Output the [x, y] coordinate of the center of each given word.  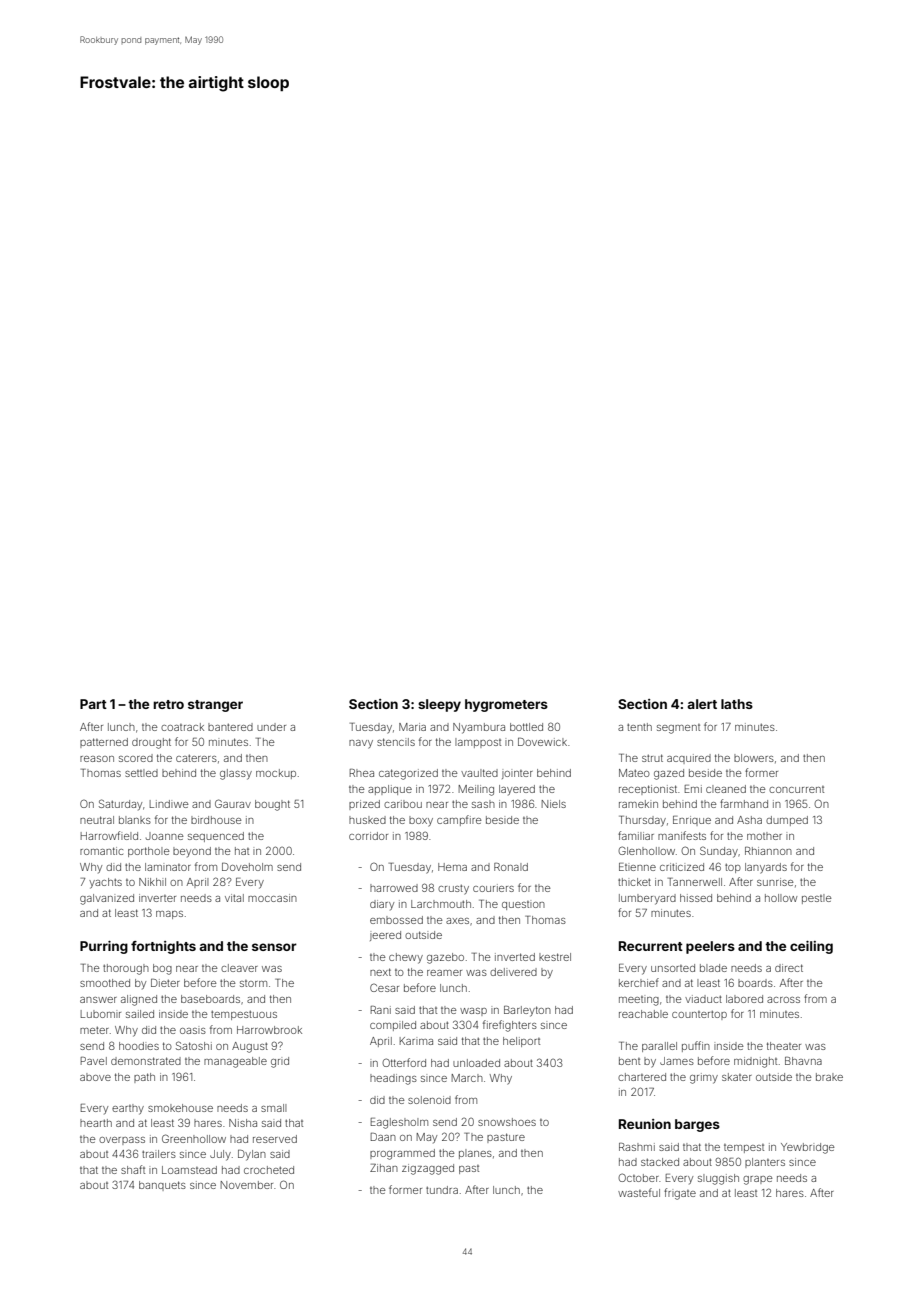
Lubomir [101, 1014]
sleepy [439, 705]
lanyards [766, 868]
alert [702, 704]
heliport [521, 1042]
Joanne [165, 836]
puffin [696, 1046]
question [523, 905]
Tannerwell [695, 882]
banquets [162, 1186]
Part [93, 704]
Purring [104, 947]
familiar [636, 835]
